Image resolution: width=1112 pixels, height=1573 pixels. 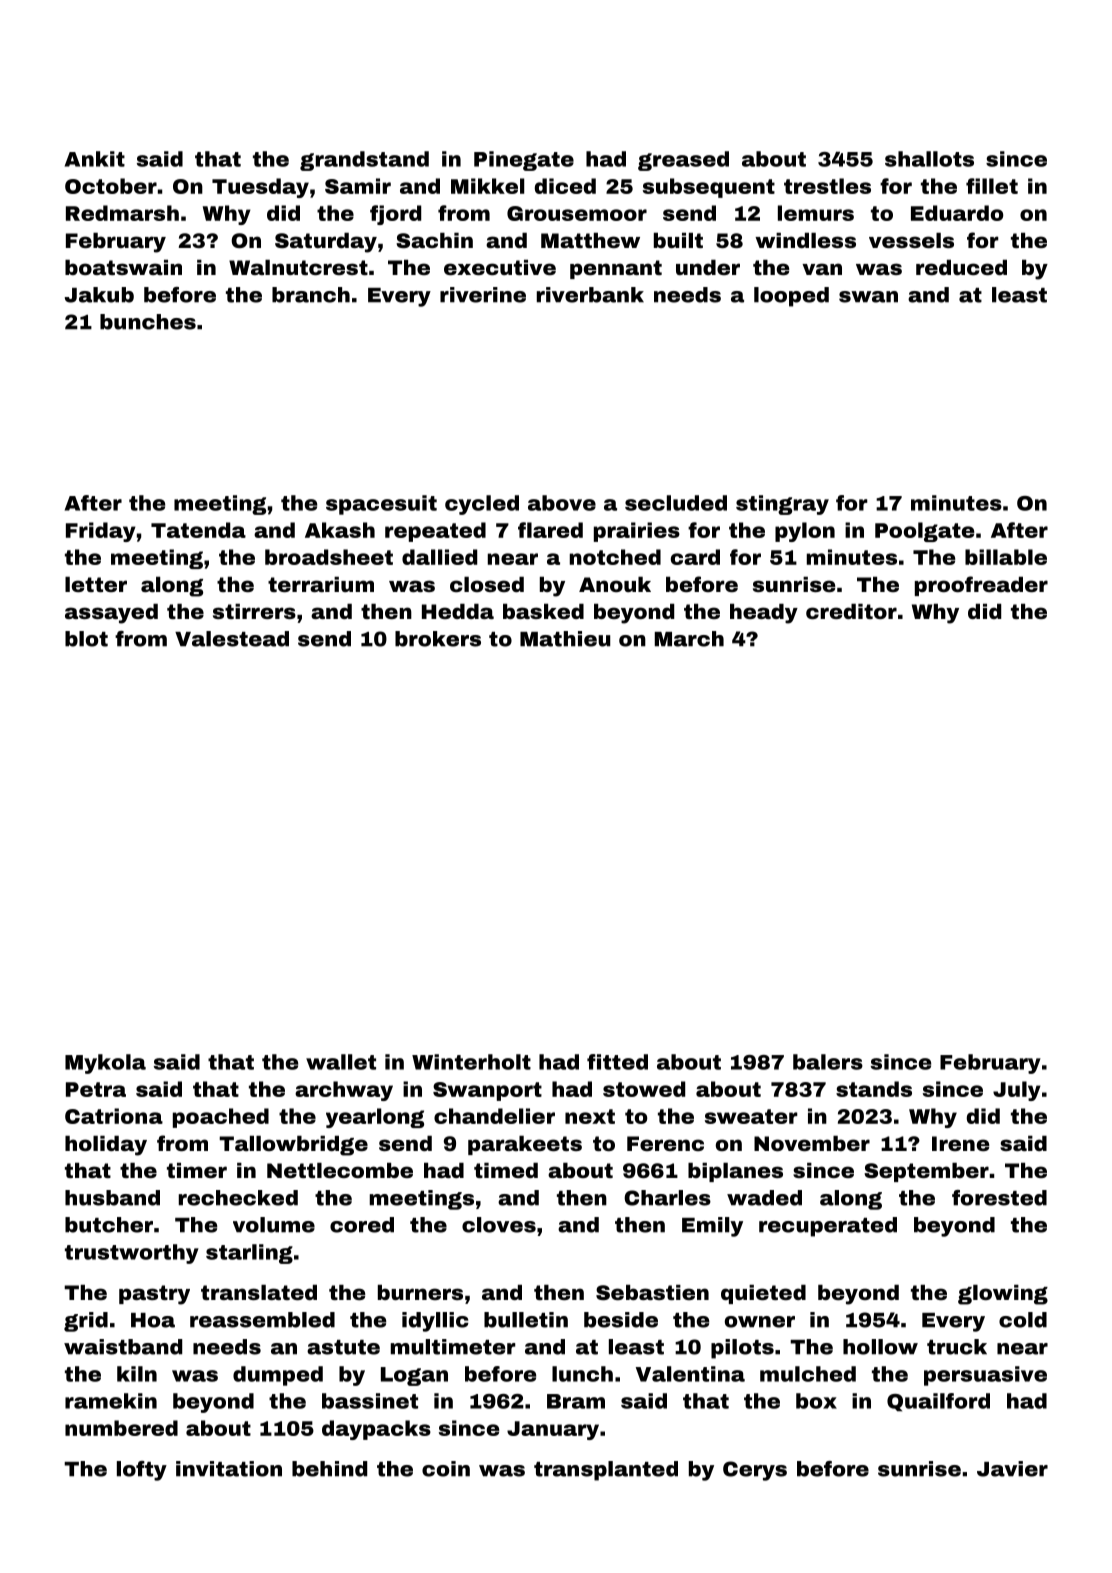 What do you see at coordinates (111, 1401) in the image?
I see `ramekin` at bounding box center [111, 1401].
